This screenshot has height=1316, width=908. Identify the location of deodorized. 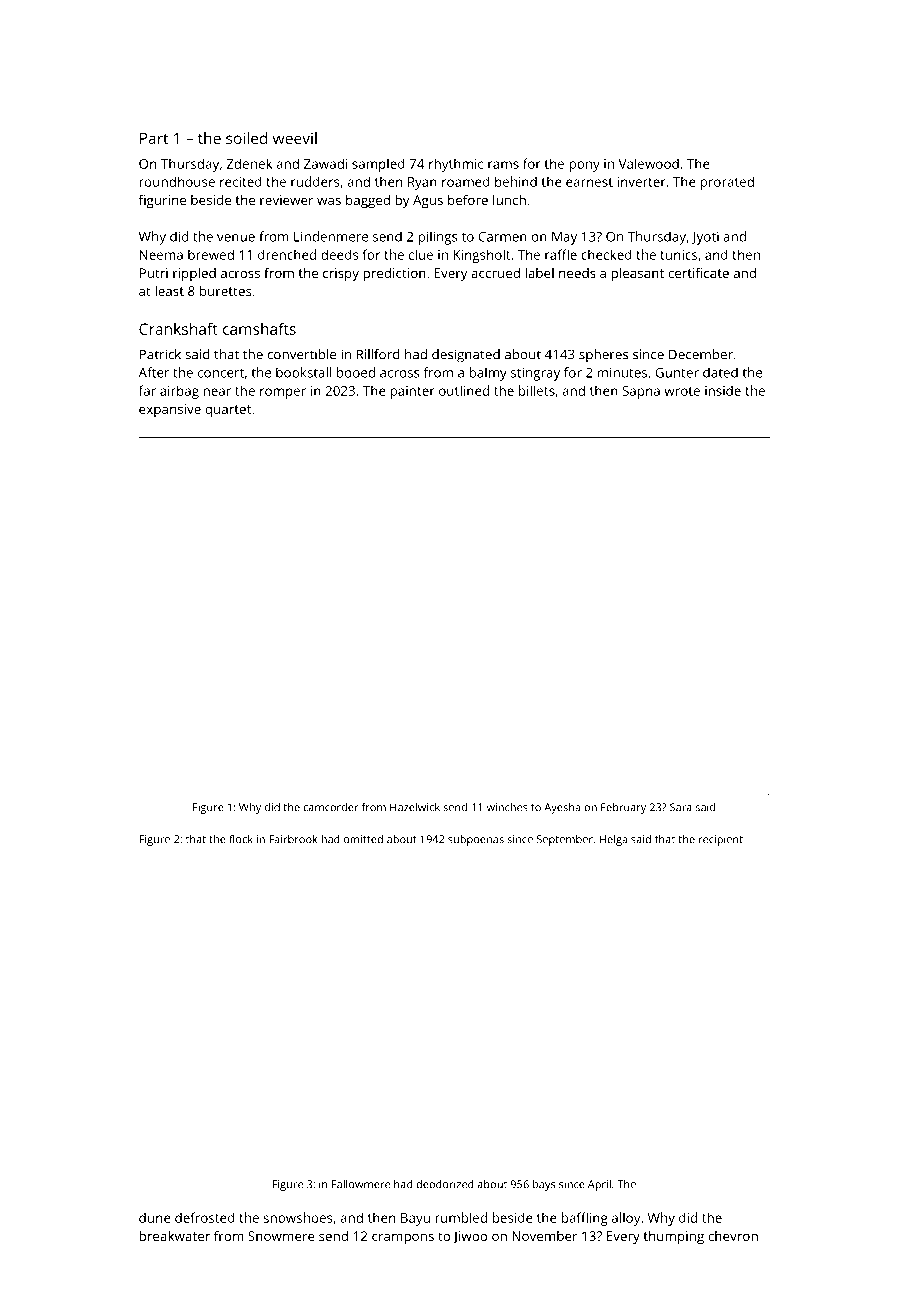
(445, 1184).
